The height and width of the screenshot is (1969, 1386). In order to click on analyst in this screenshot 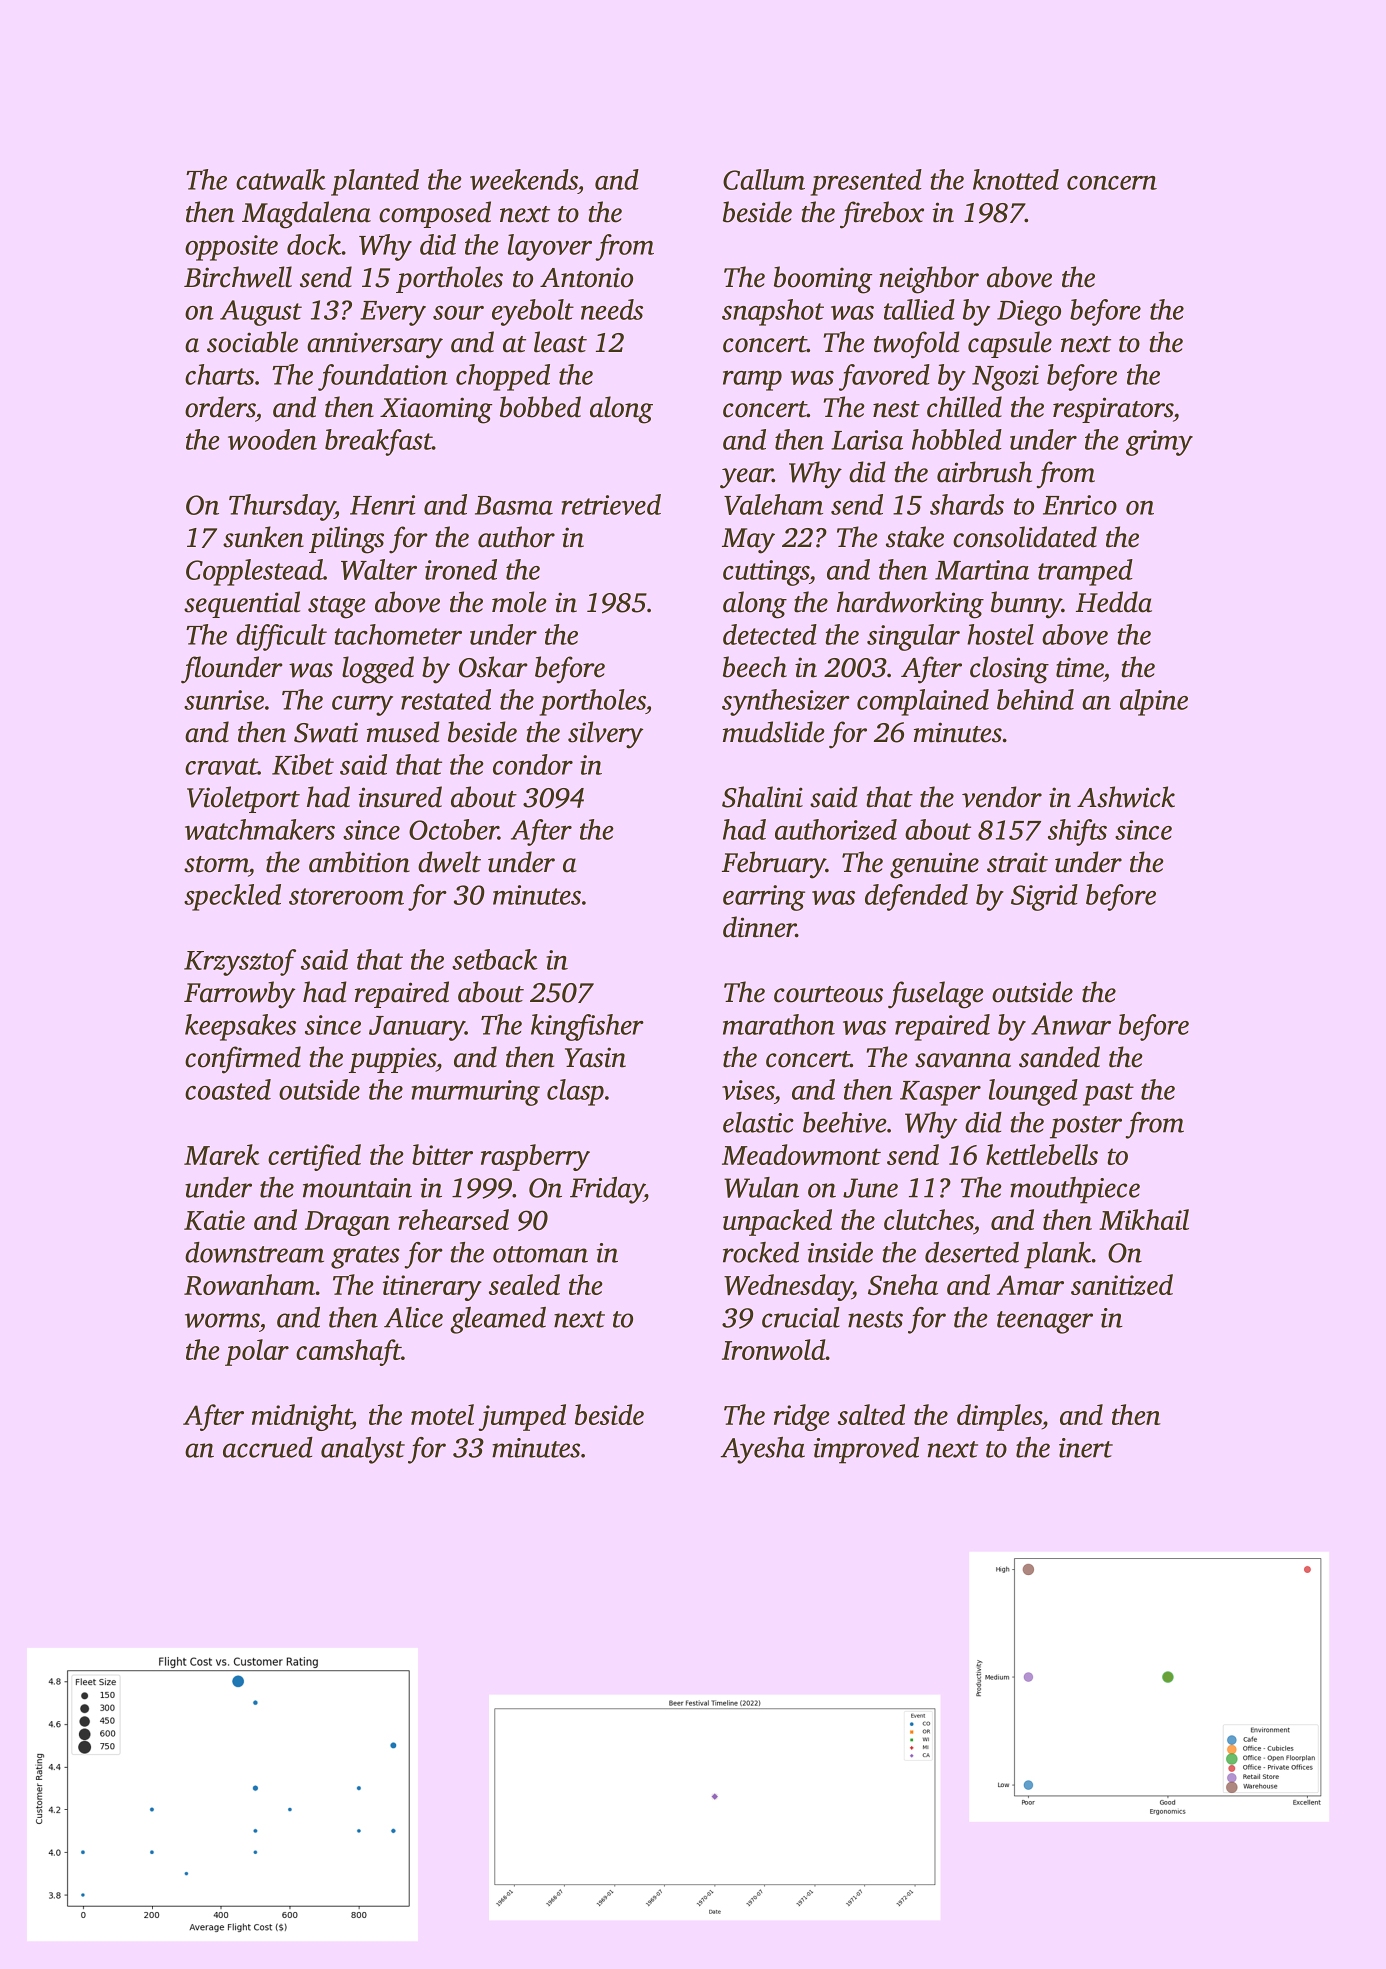, I will do `click(363, 1450)`.
